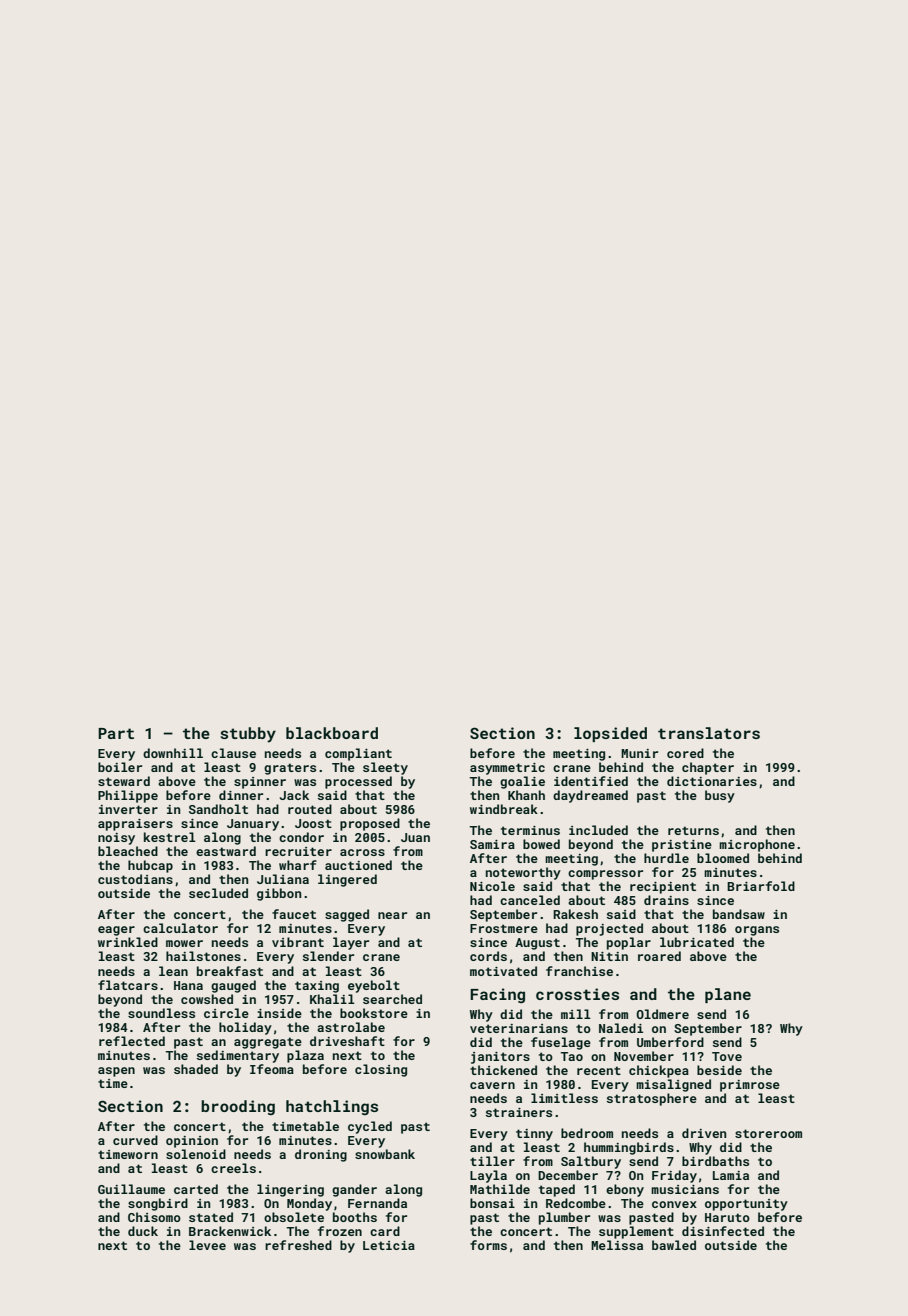  What do you see at coordinates (298, 942) in the document?
I see `vibrant` at bounding box center [298, 942].
